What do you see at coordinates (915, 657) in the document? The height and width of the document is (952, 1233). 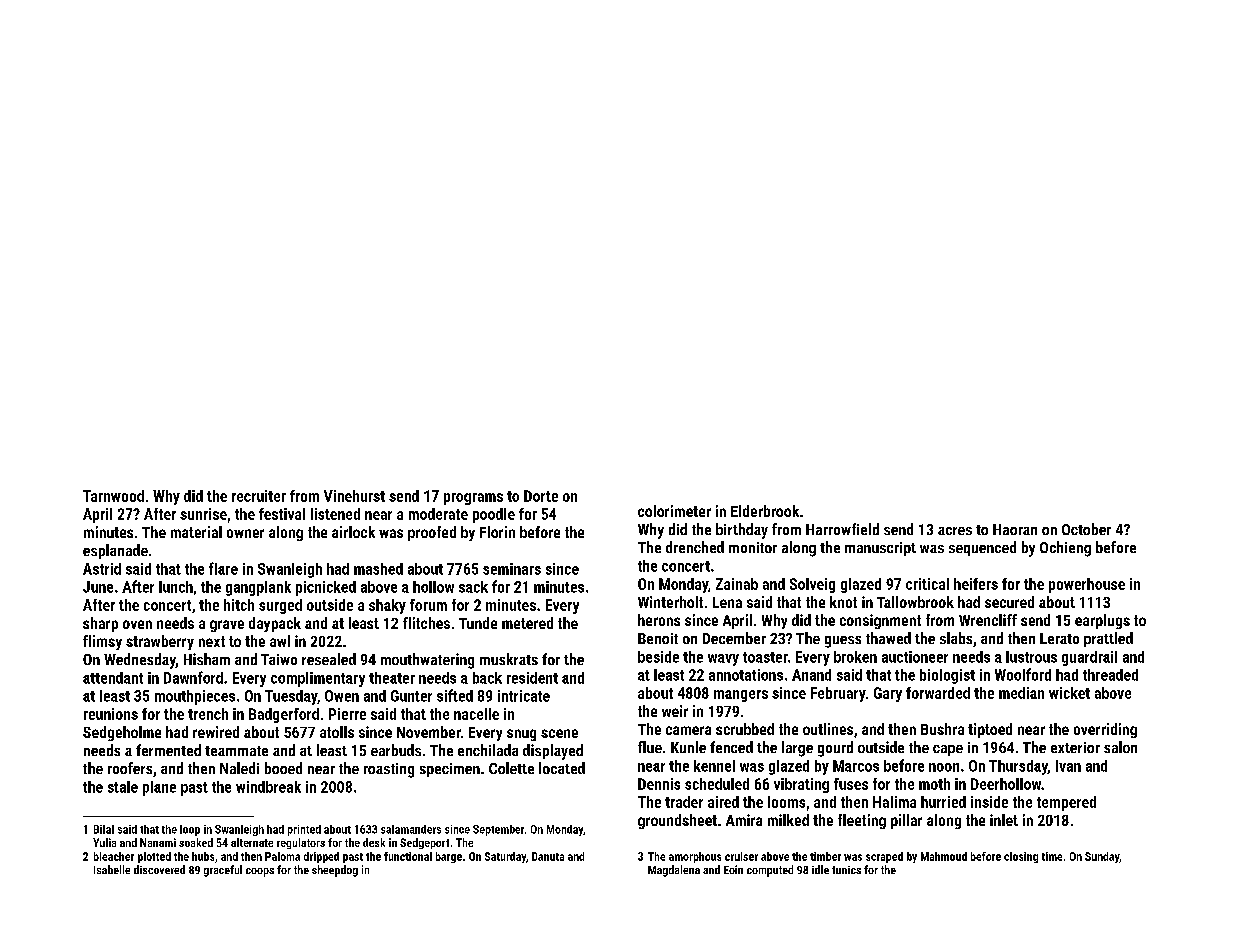 I see `auctioneer` at bounding box center [915, 657].
